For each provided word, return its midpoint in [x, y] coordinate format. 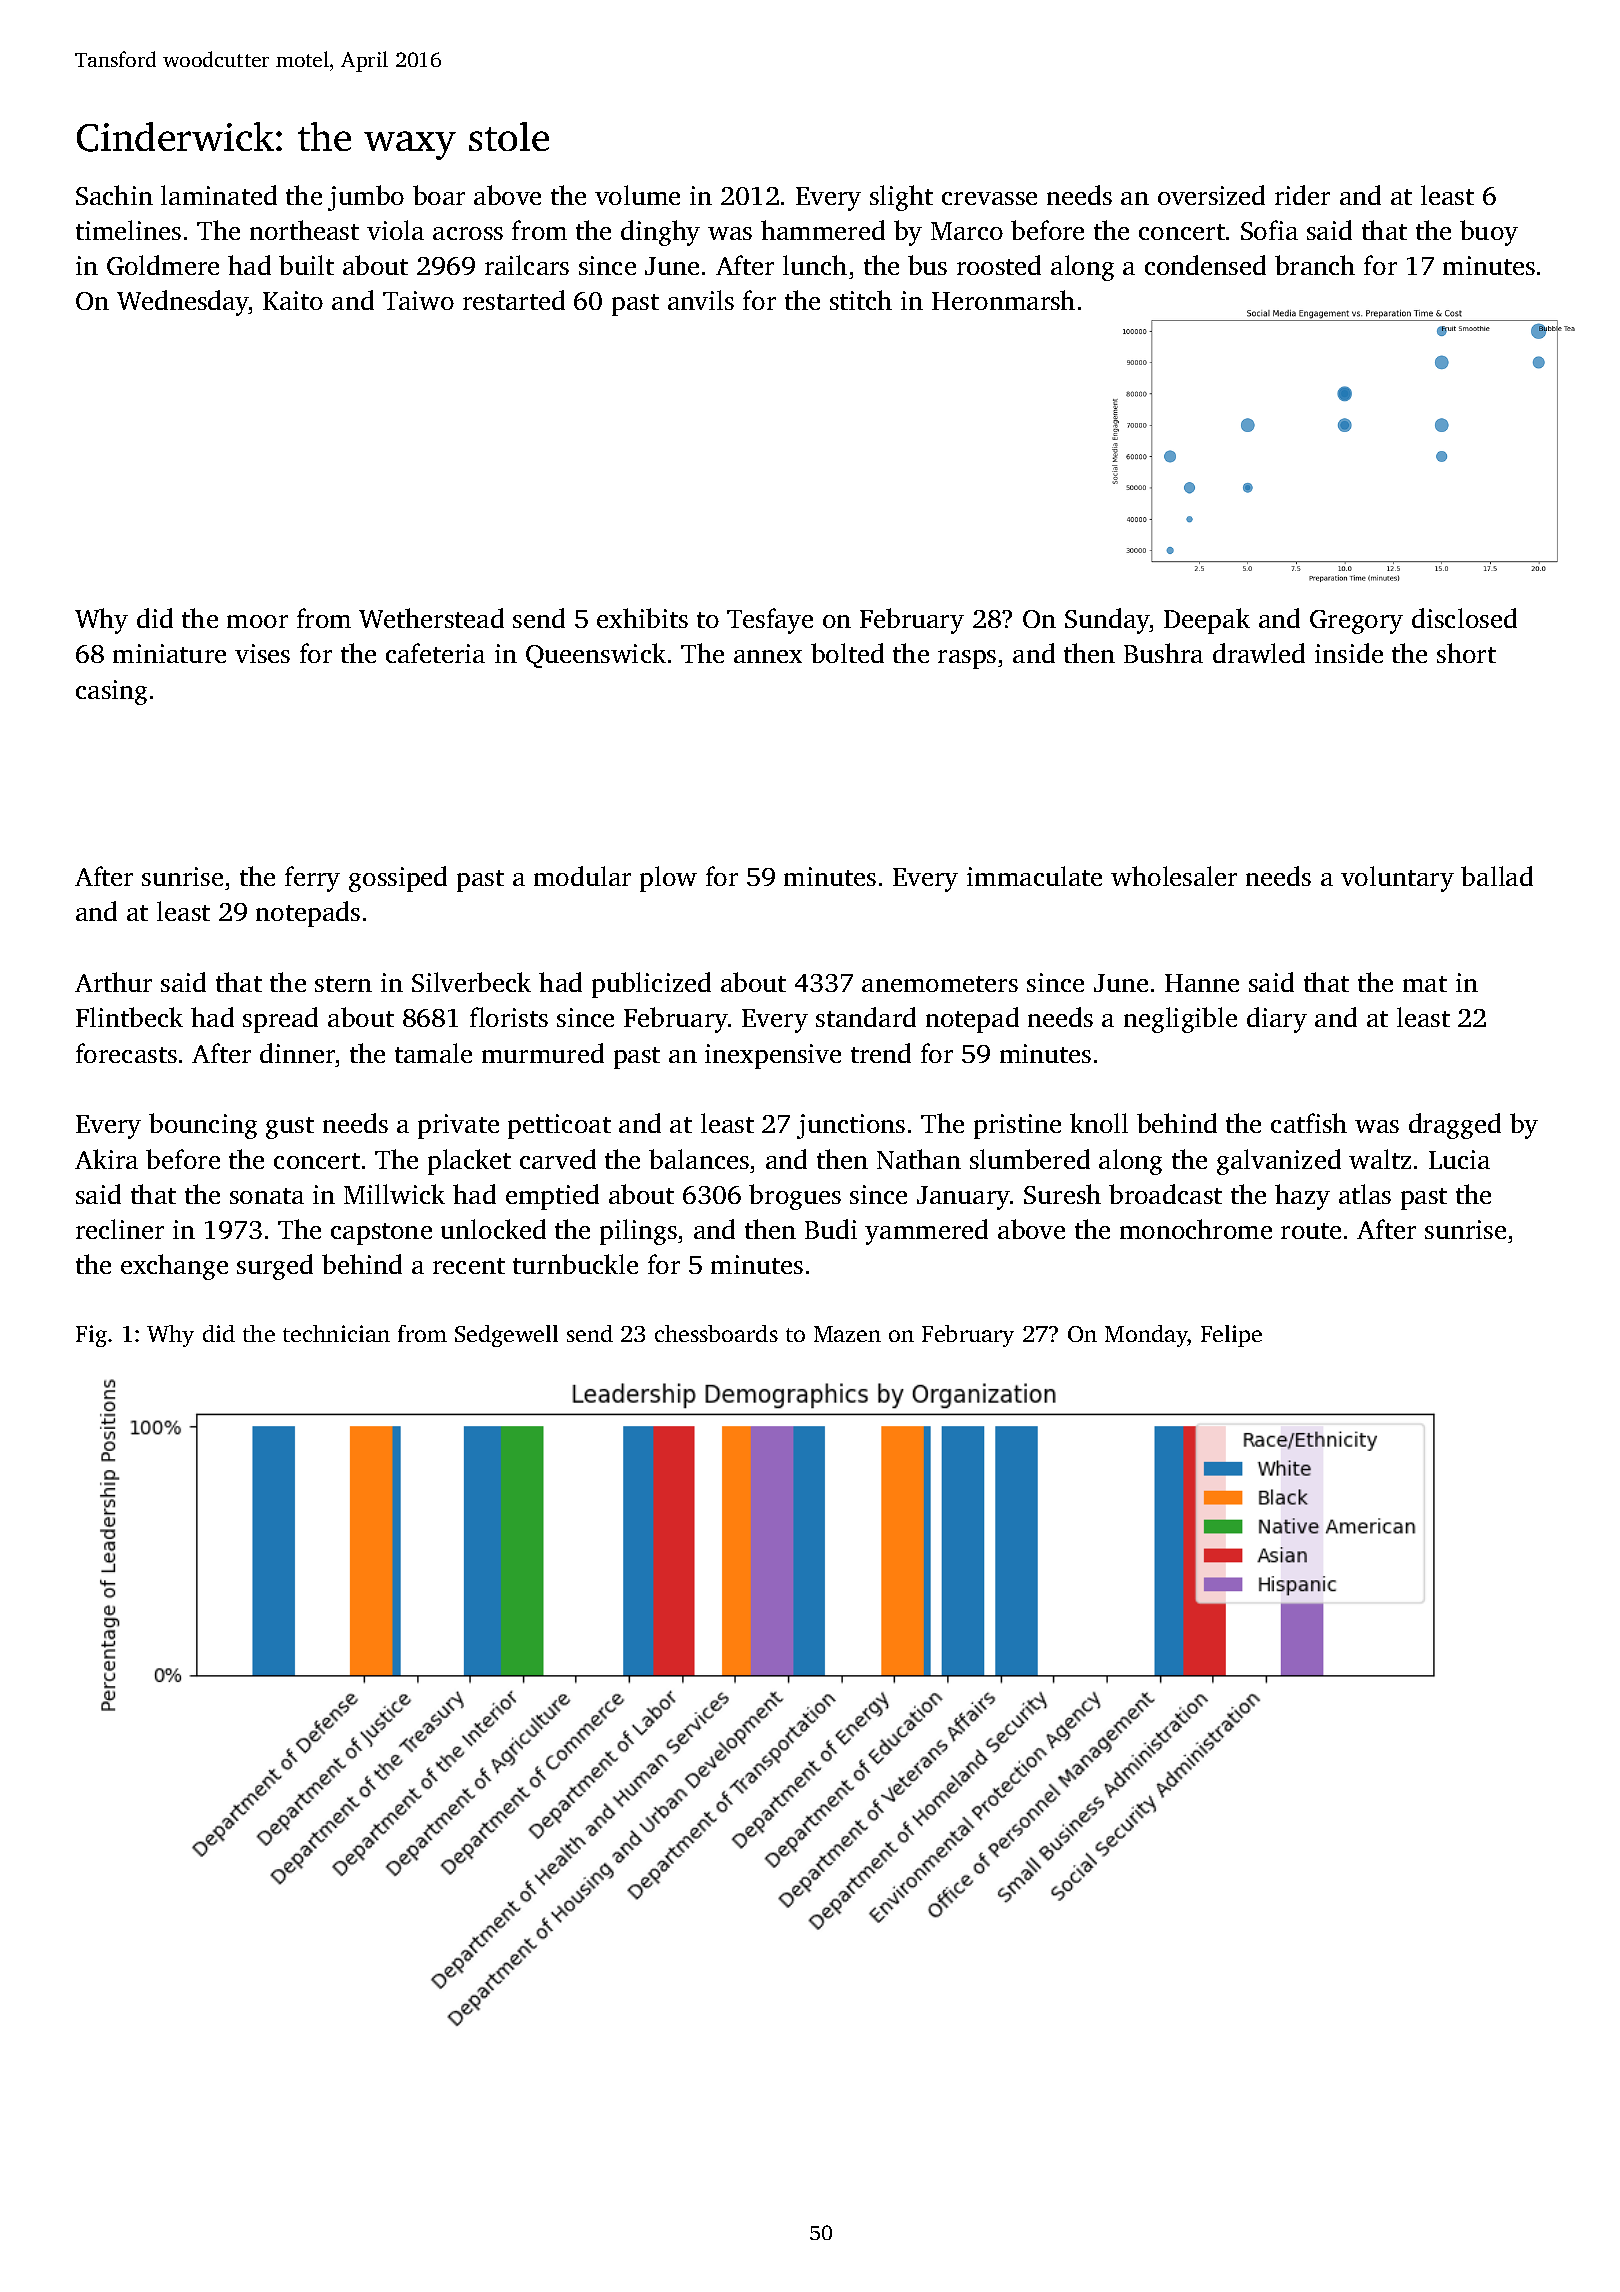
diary [1277, 1020]
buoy [1489, 233]
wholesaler [1174, 876]
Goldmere [163, 265]
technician [336, 1333]
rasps [967, 659]
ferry [312, 879]
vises [262, 653]
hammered [823, 230]
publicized [651, 985]
